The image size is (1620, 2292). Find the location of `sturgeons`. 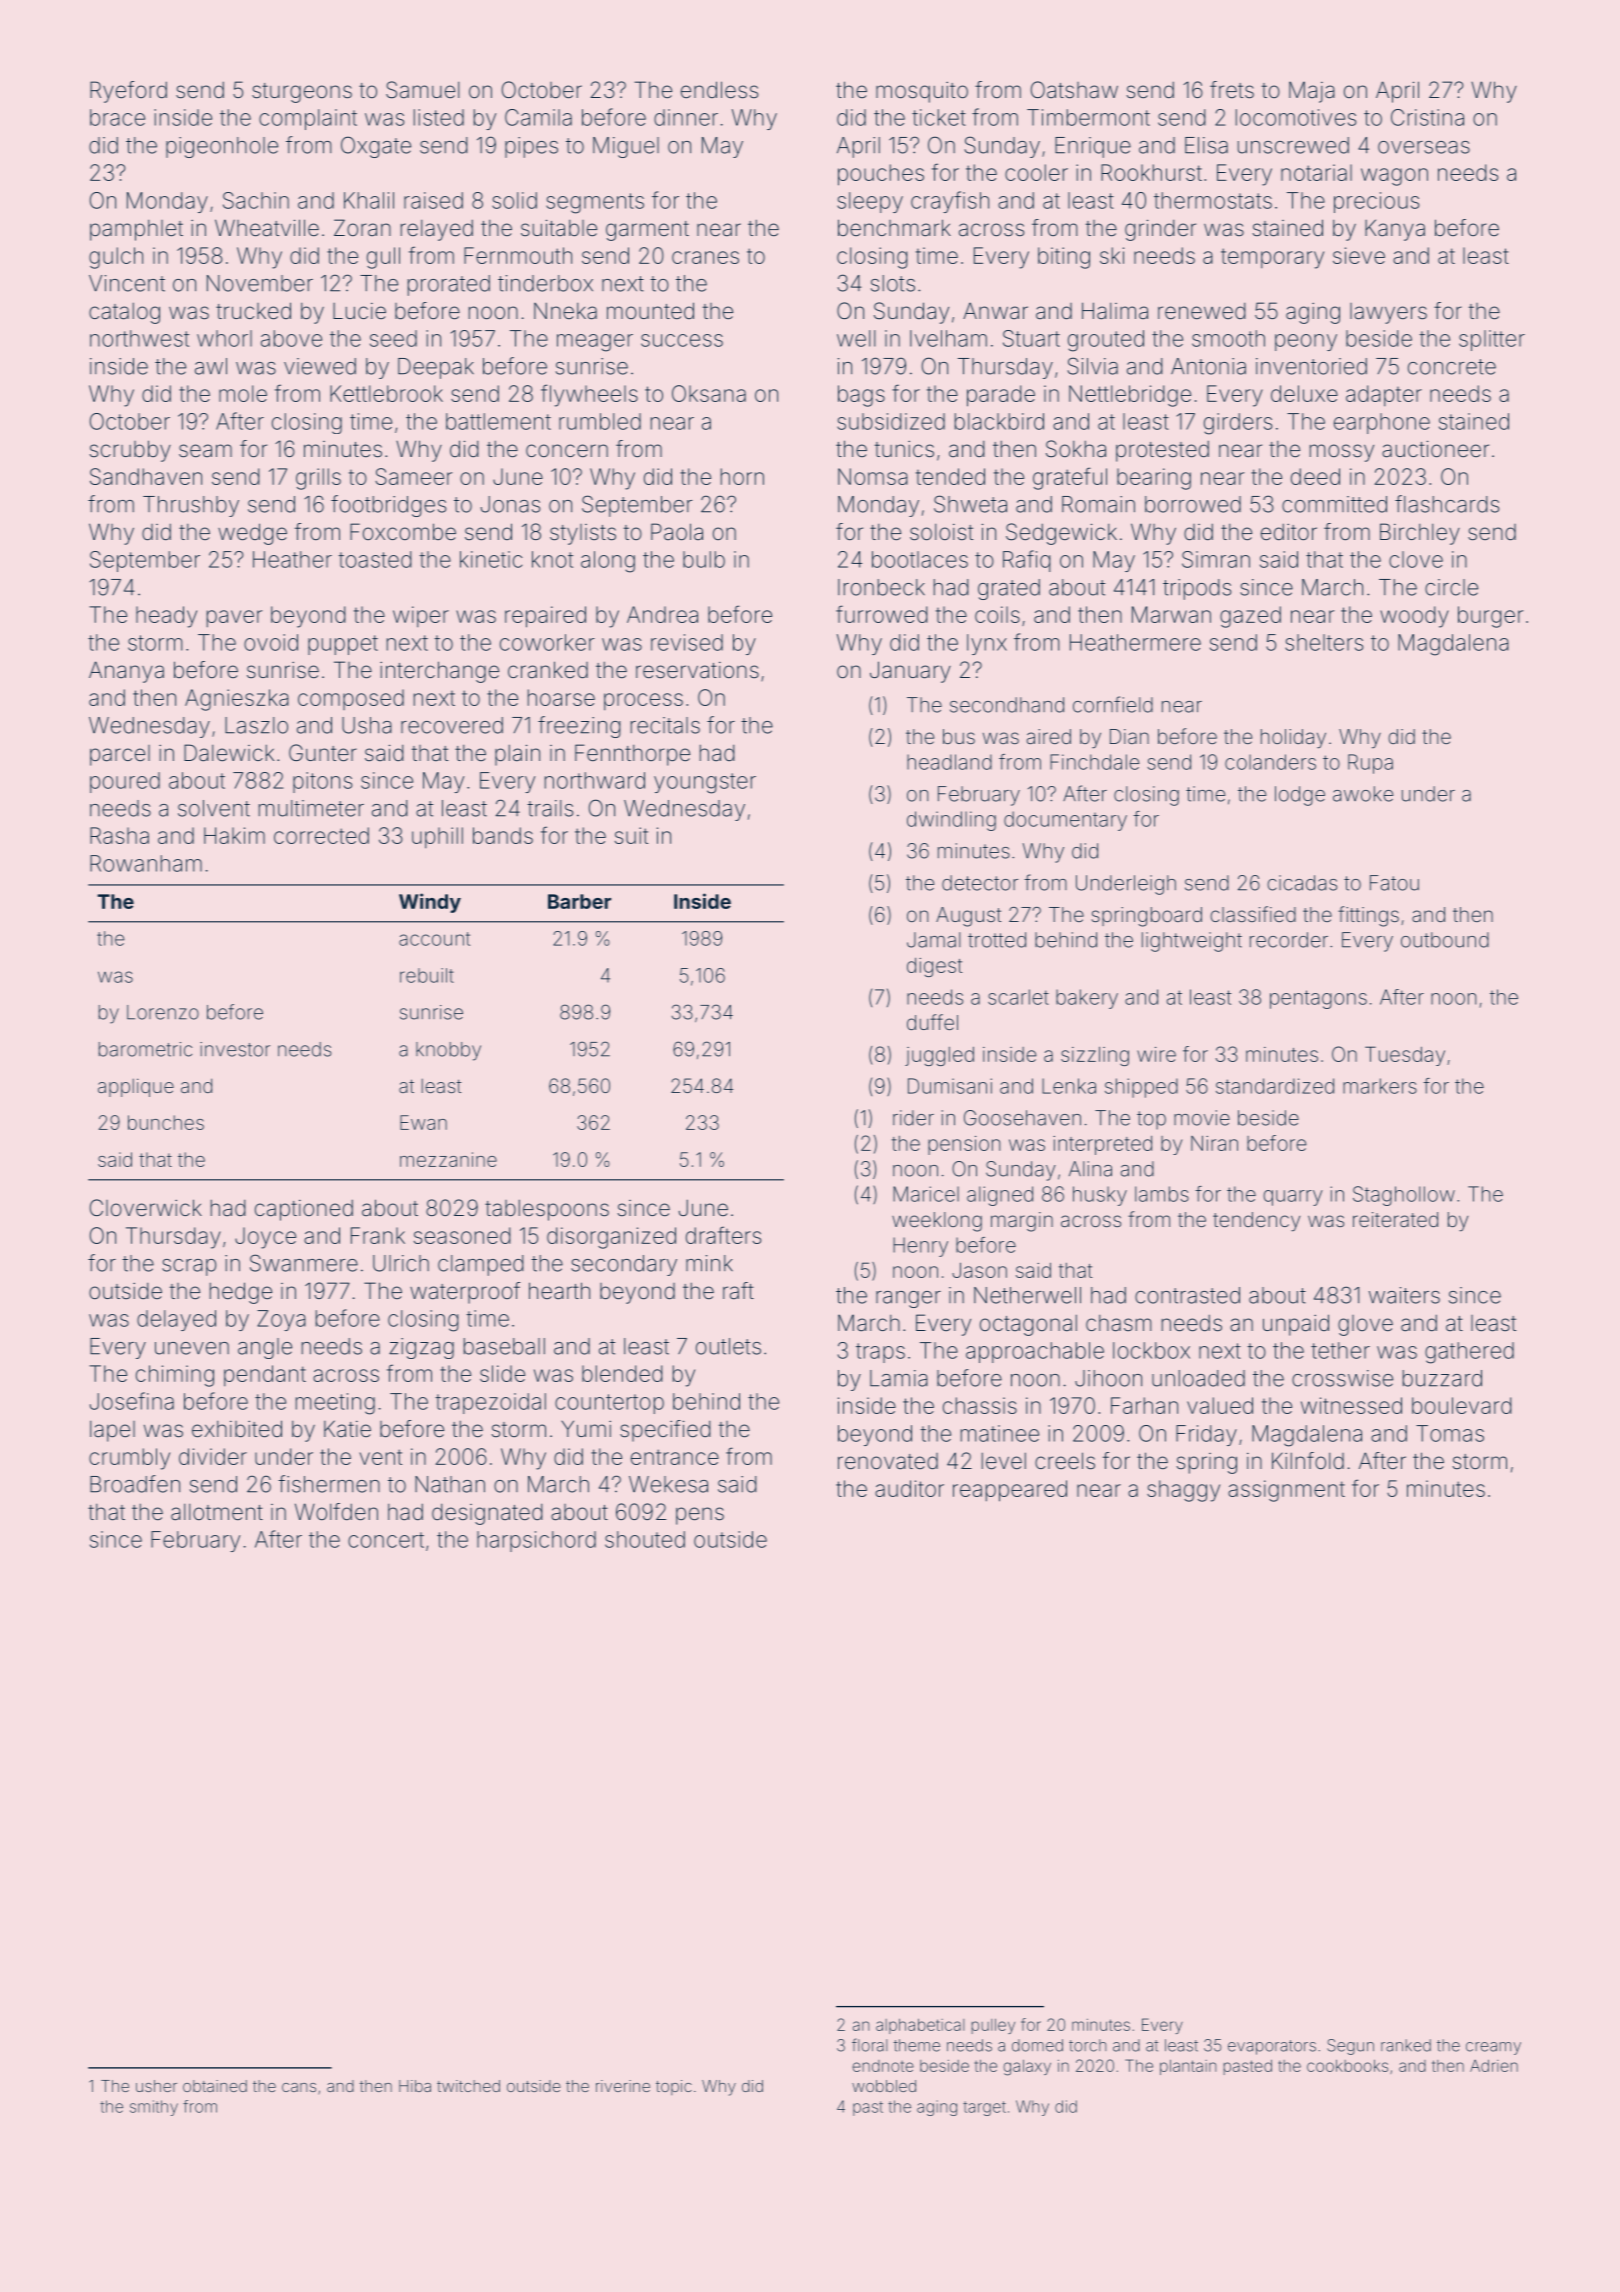

sturgeons is located at coordinates (302, 93).
